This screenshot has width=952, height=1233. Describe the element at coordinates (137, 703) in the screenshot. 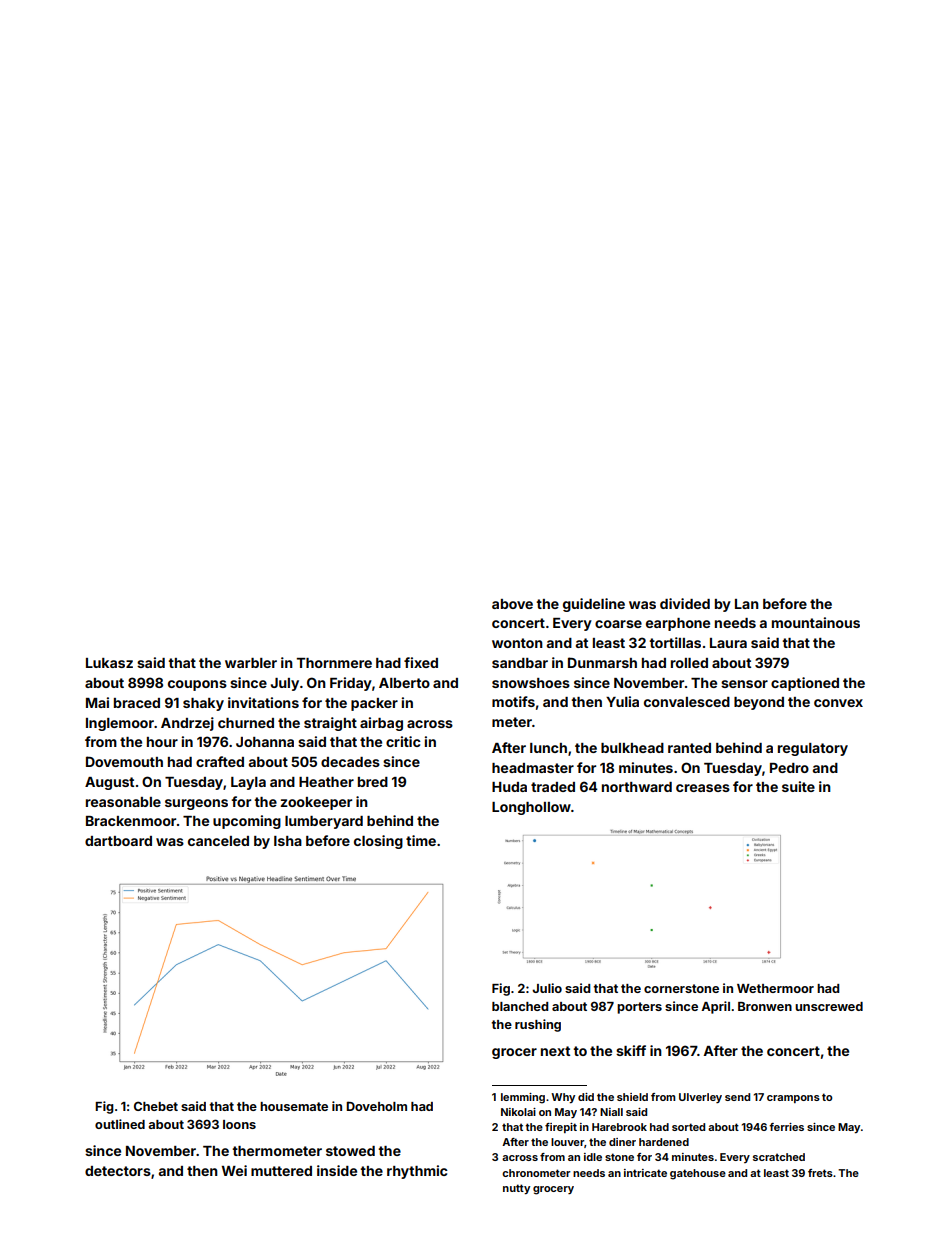

I see `braced` at that location.
